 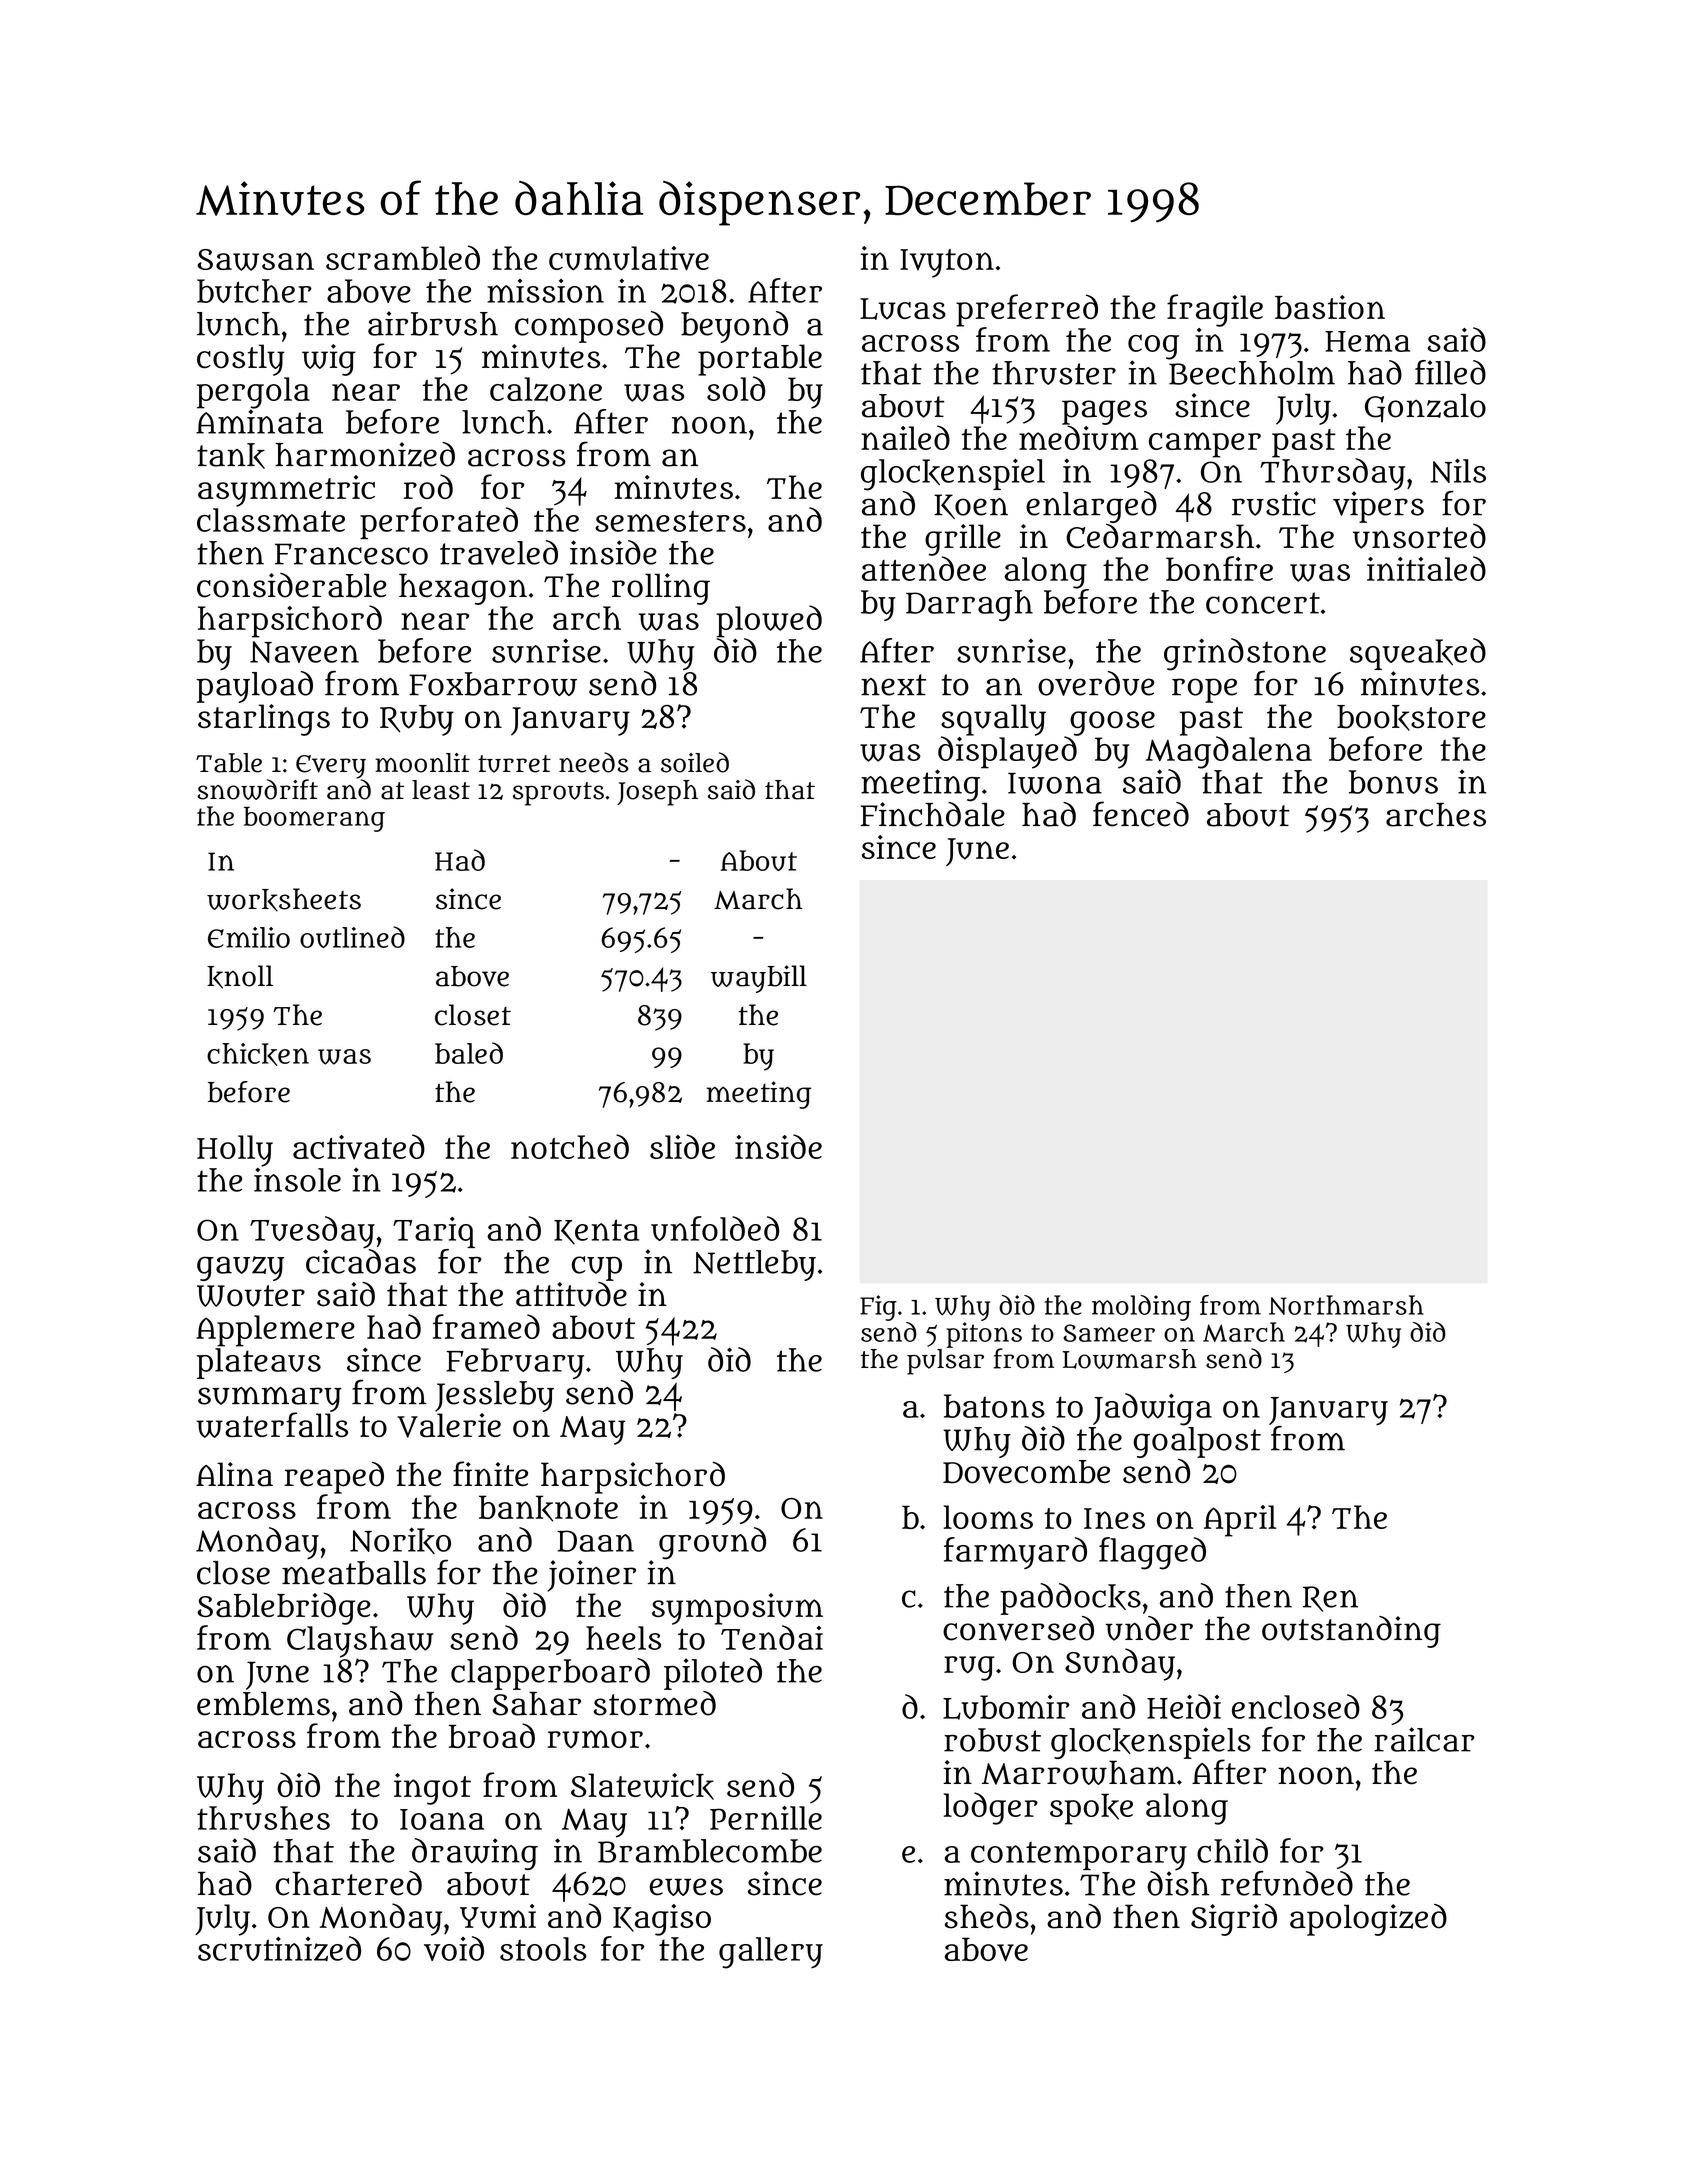 What do you see at coordinates (258, 1054) in the screenshot?
I see `chicken` at bounding box center [258, 1054].
